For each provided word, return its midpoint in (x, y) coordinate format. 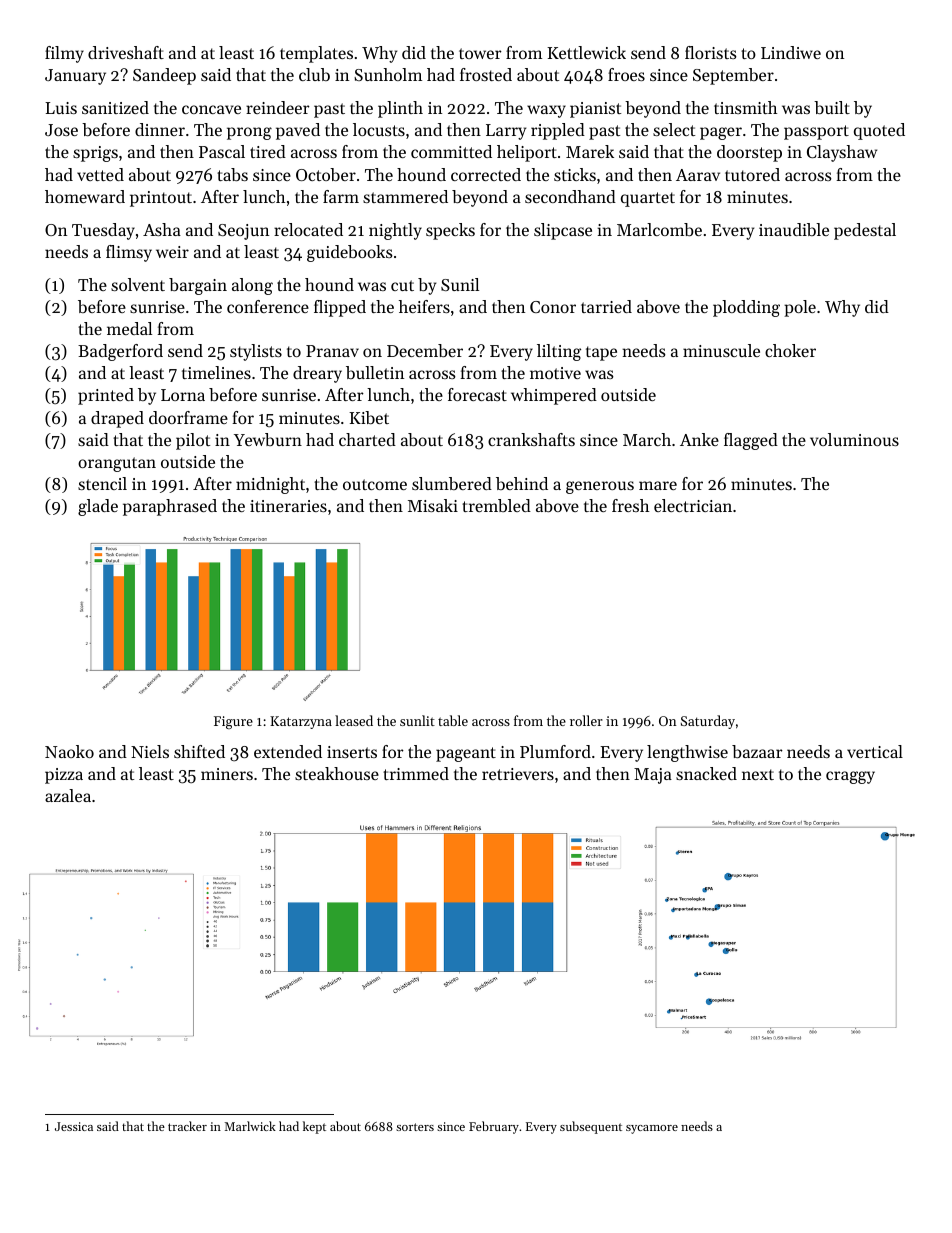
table (453, 720)
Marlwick (250, 1126)
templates (316, 54)
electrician (693, 505)
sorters (415, 1127)
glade (98, 507)
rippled (558, 131)
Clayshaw (842, 153)
